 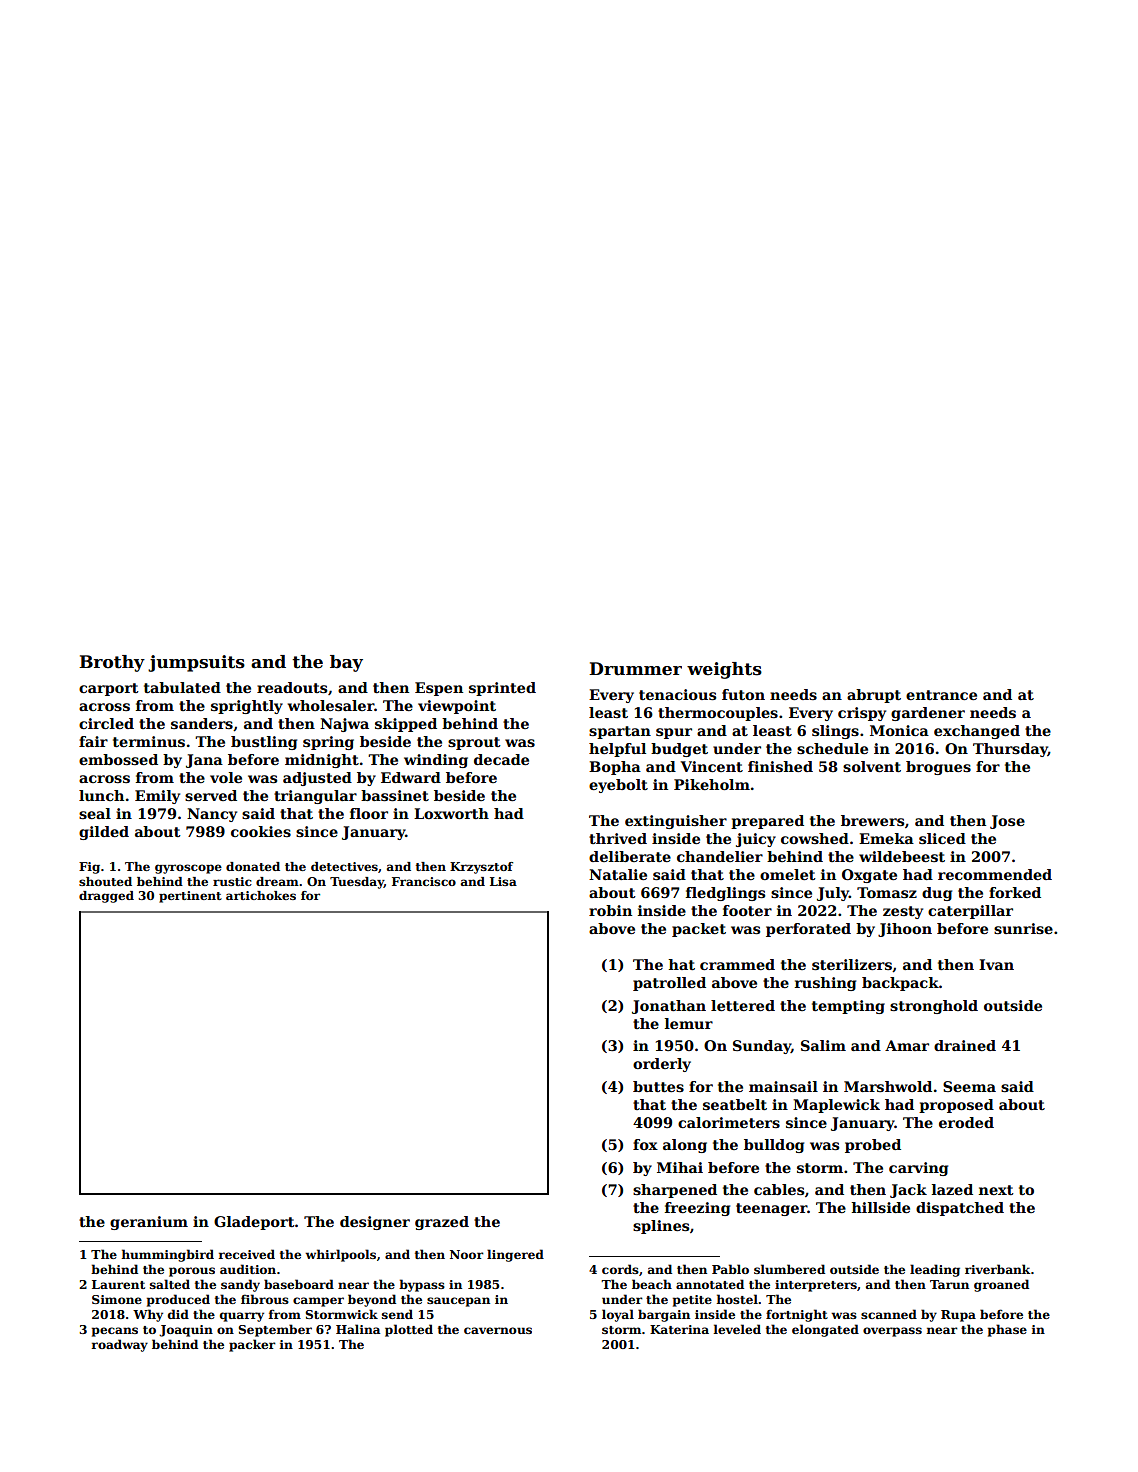 What do you see at coordinates (498, 1330) in the screenshot?
I see `cavernous` at bounding box center [498, 1330].
